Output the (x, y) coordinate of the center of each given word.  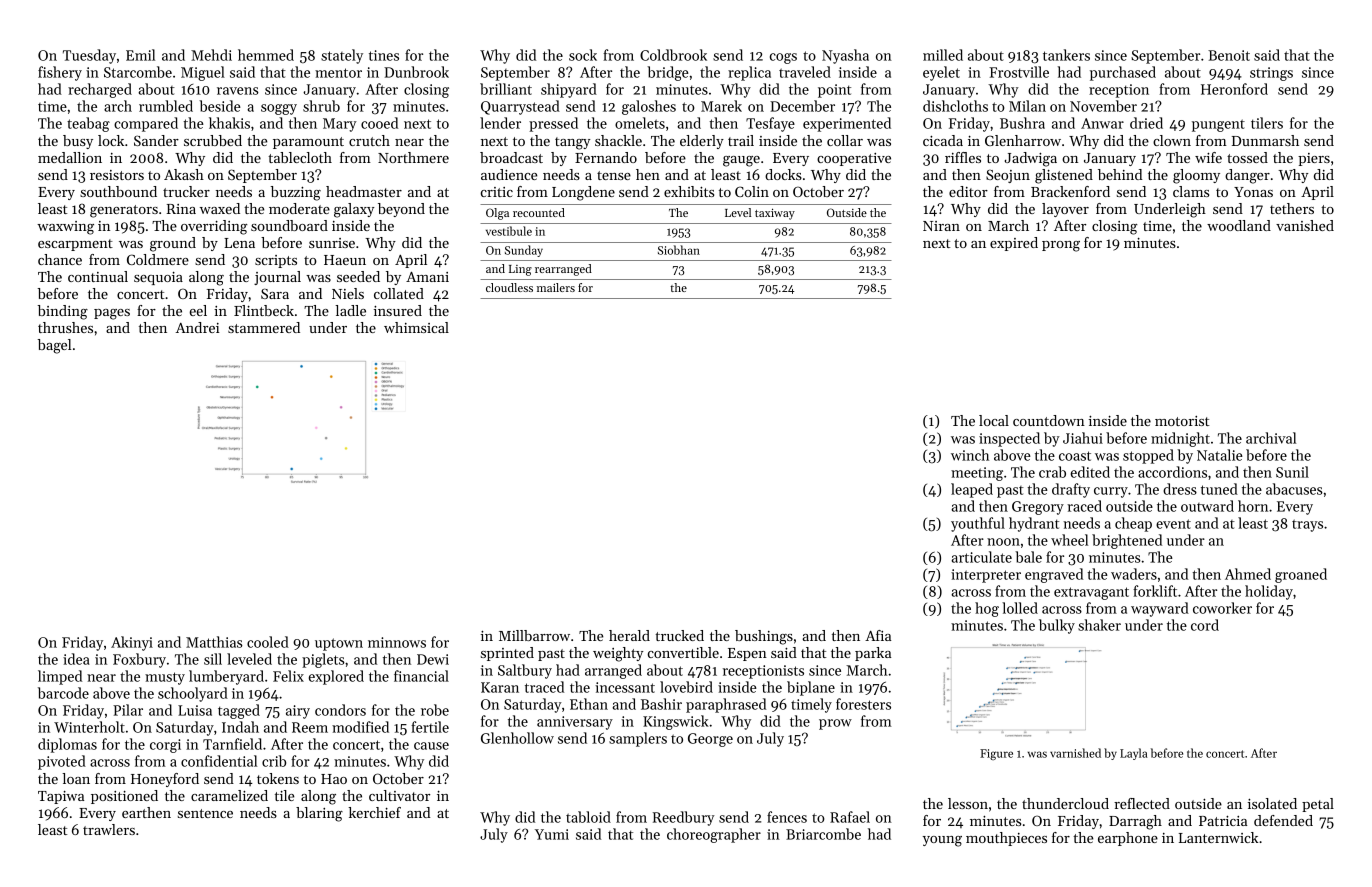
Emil (140, 55)
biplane (811, 688)
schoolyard (193, 694)
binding (63, 312)
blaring (319, 814)
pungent (1218, 125)
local (994, 420)
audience (509, 174)
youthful (978, 524)
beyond (401, 210)
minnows (397, 642)
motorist (1182, 421)
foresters (863, 704)
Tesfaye (770, 124)
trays (1307, 525)
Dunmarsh (1265, 140)
